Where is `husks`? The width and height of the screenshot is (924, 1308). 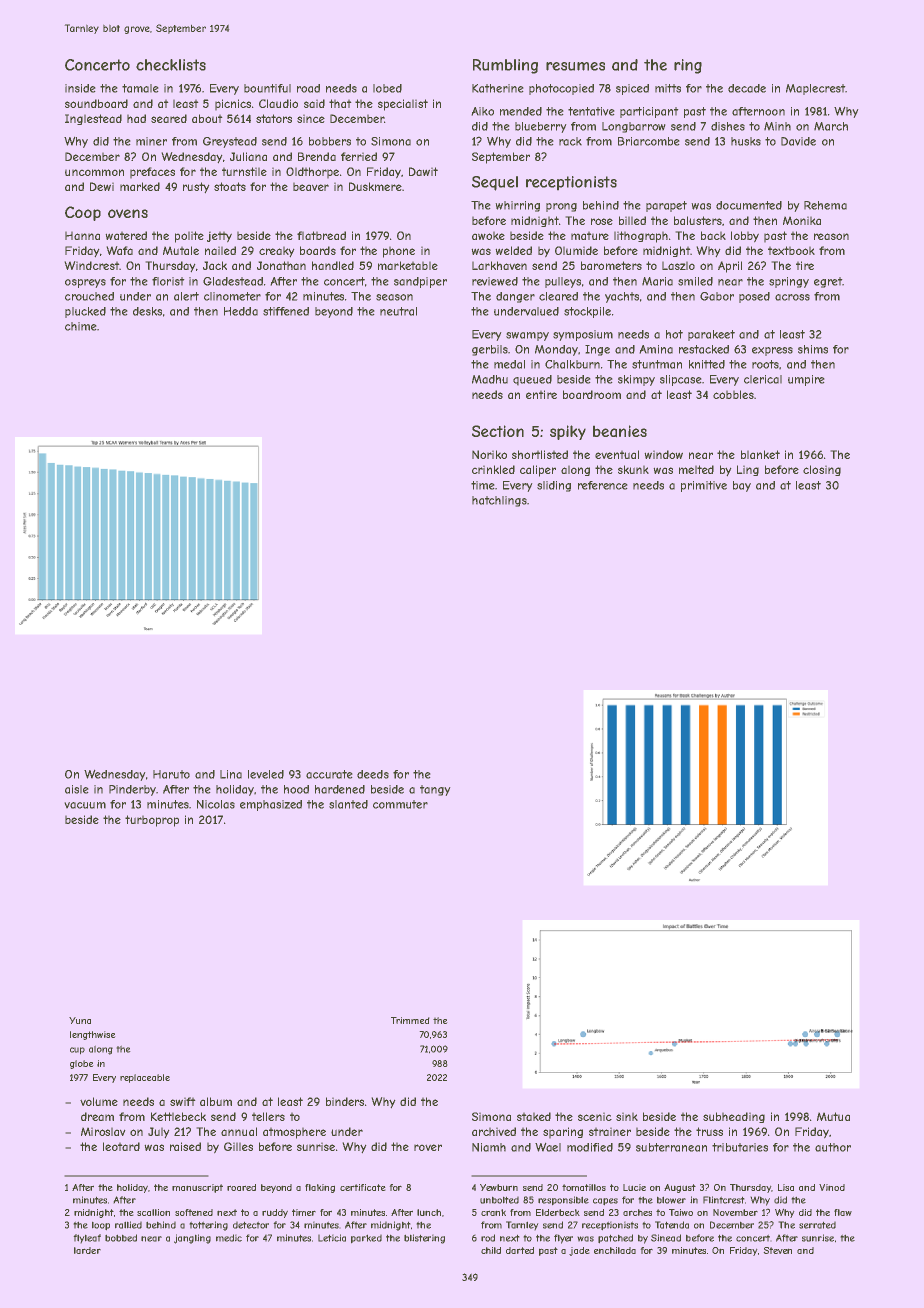 husks is located at coordinates (746, 141).
